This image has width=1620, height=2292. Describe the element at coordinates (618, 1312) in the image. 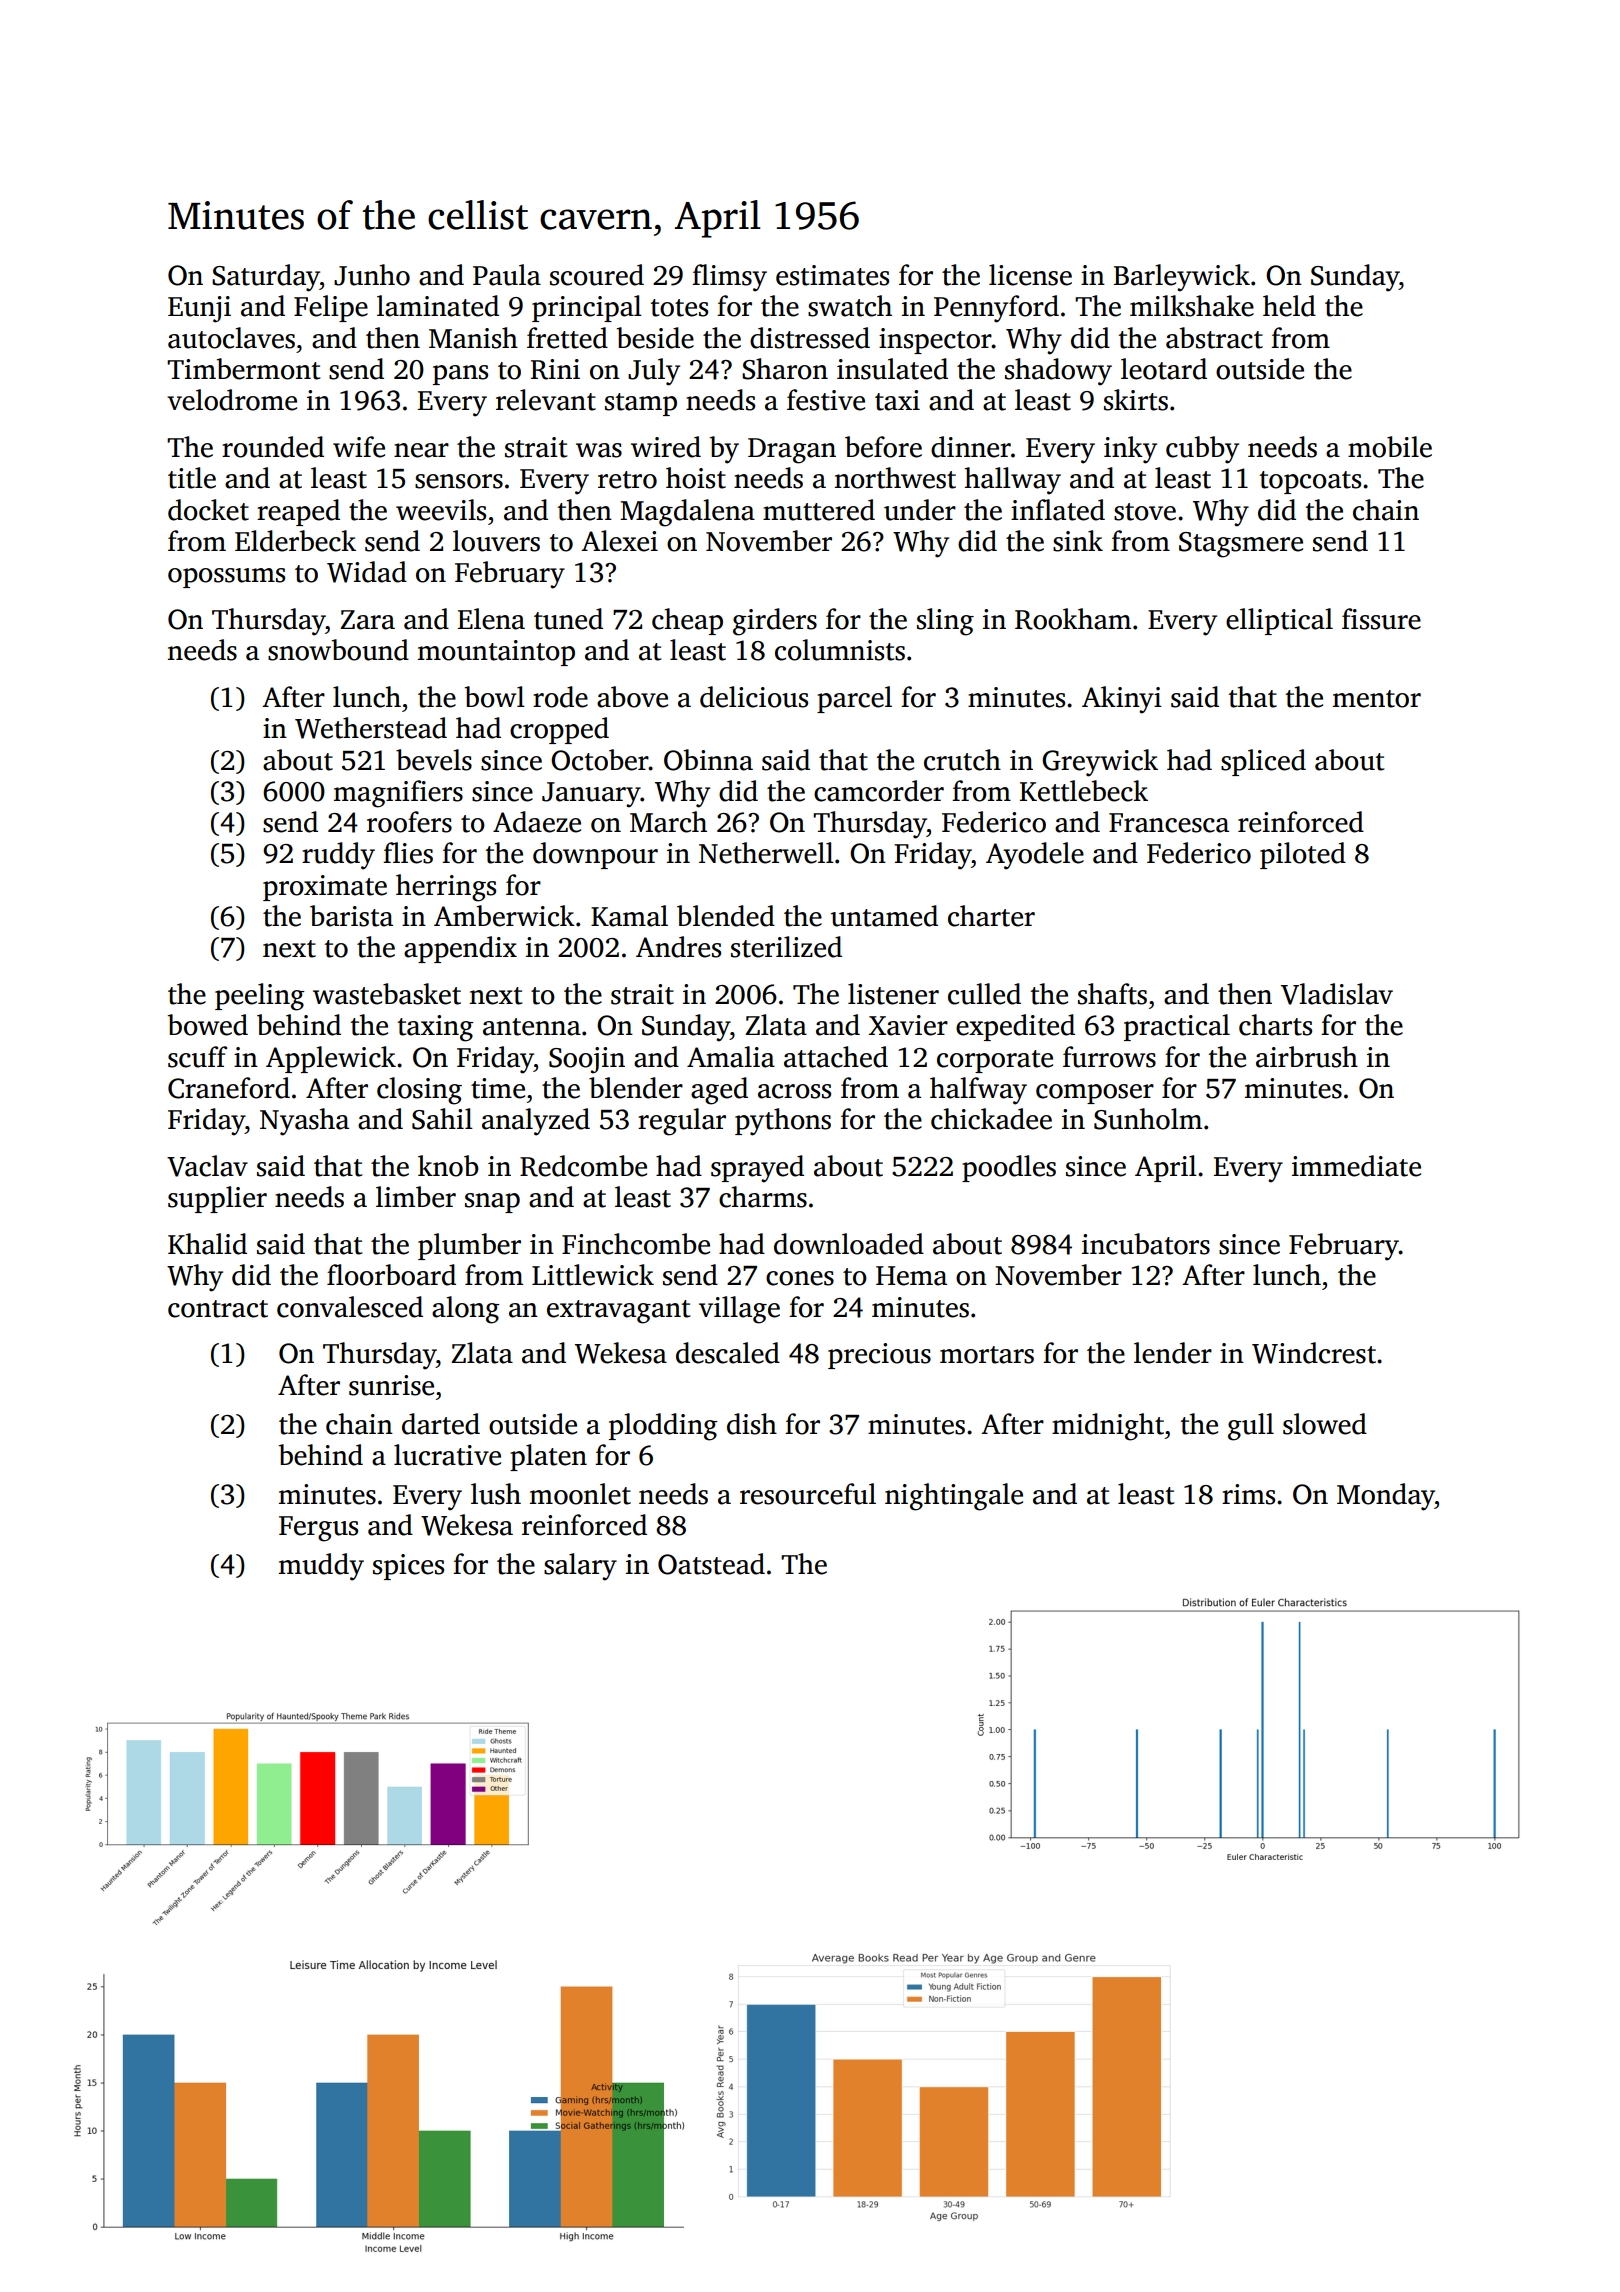

I see `extravagant` at that location.
